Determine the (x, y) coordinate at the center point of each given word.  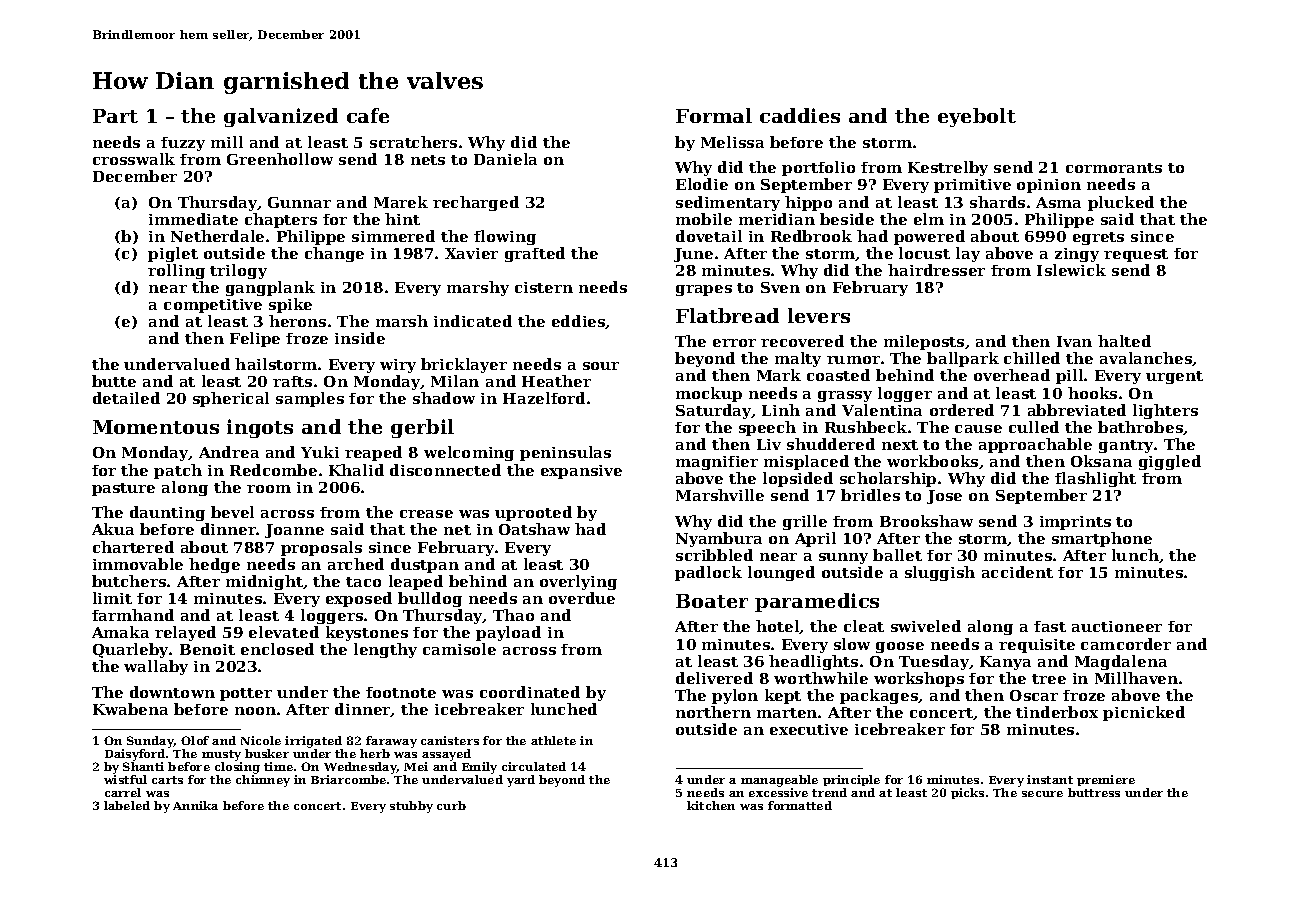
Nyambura (719, 539)
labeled (127, 805)
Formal (714, 115)
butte (114, 381)
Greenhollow (280, 159)
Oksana (1101, 461)
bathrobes (1140, 427)
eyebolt (977, 117)
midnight (264, 582)
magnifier (717, 463)
